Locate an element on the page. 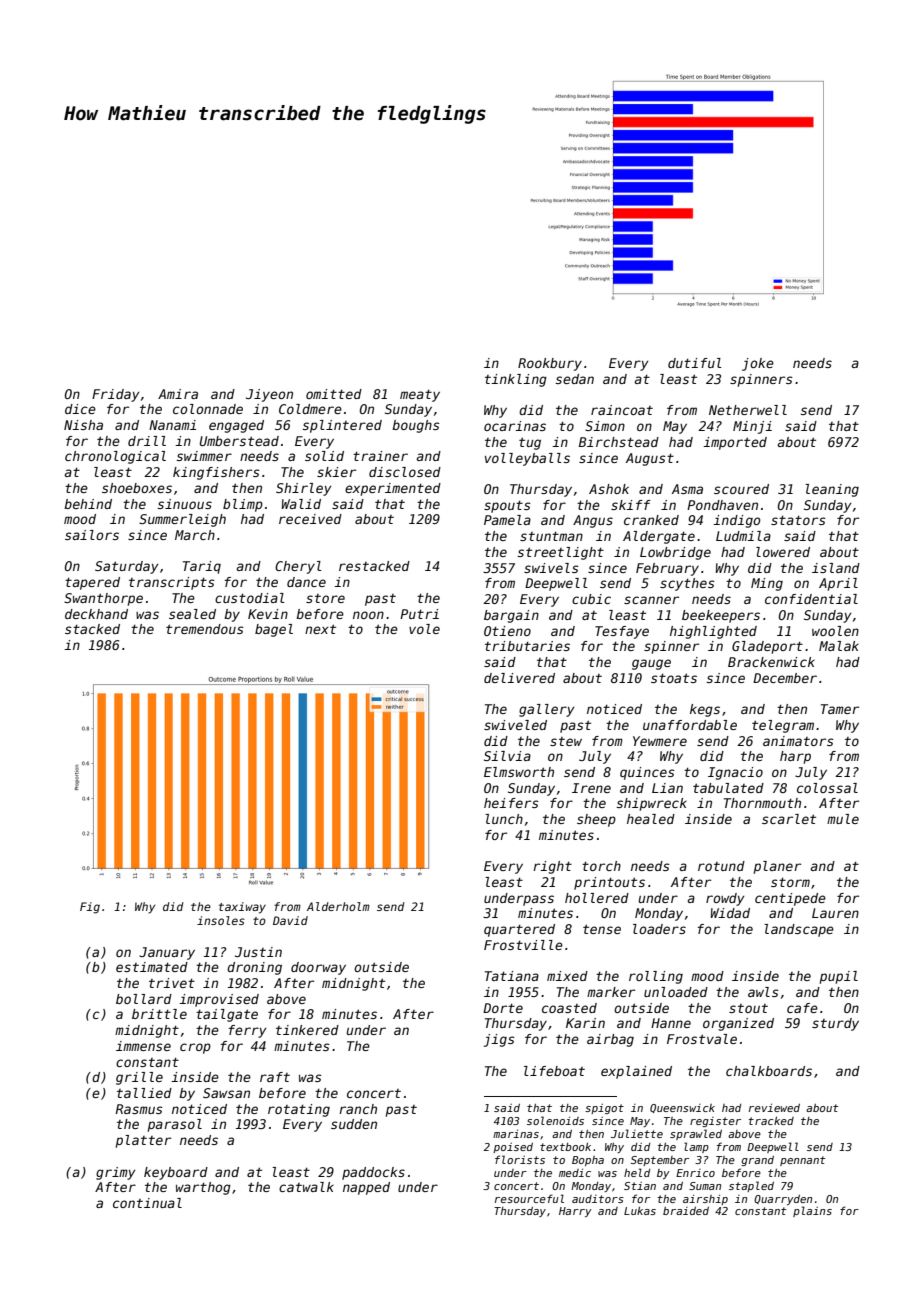 This document has height=1308, width=924. Lauren is located at coordinates (835, 913).
